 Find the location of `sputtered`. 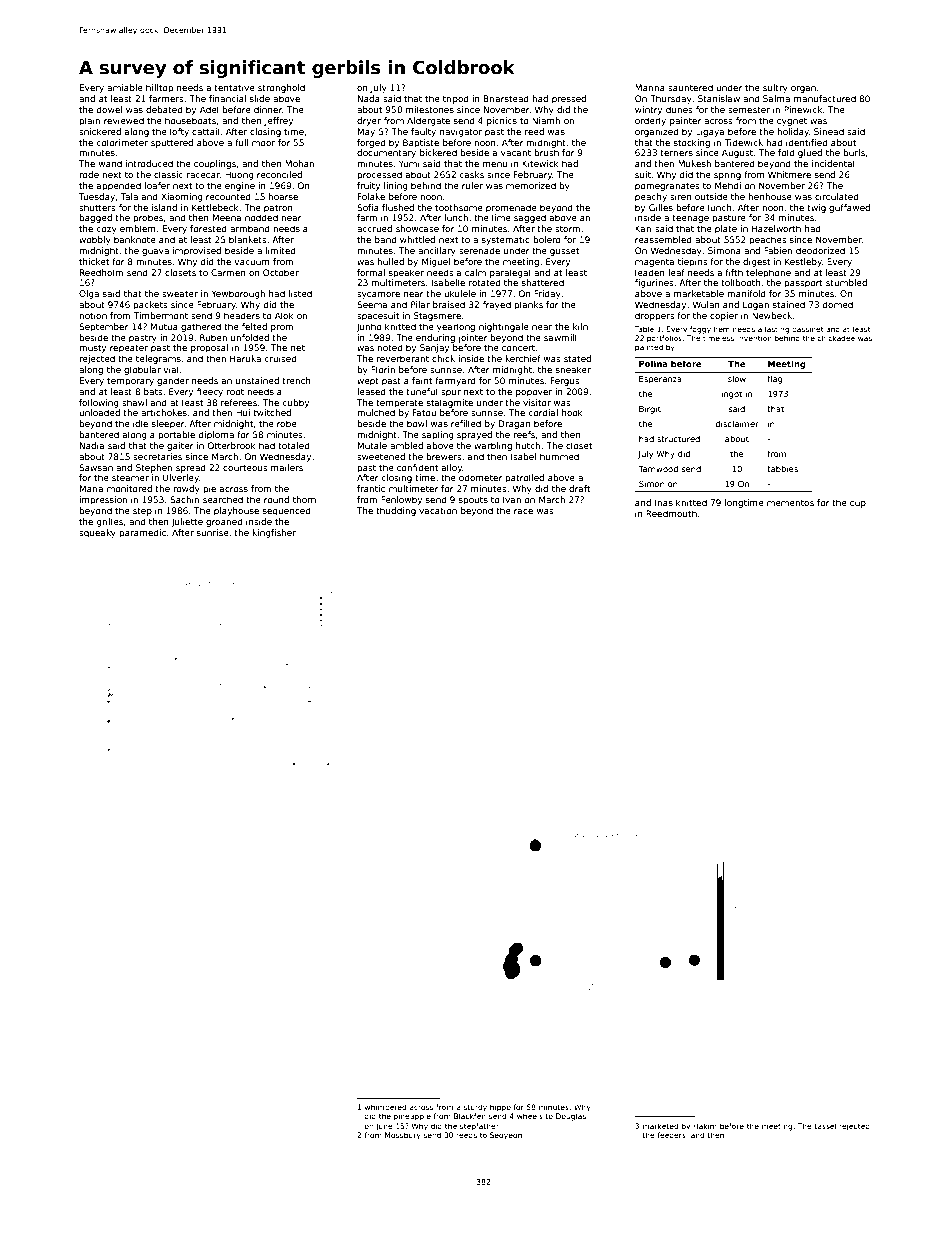

sputtered is located at coordinates (172, 143).
